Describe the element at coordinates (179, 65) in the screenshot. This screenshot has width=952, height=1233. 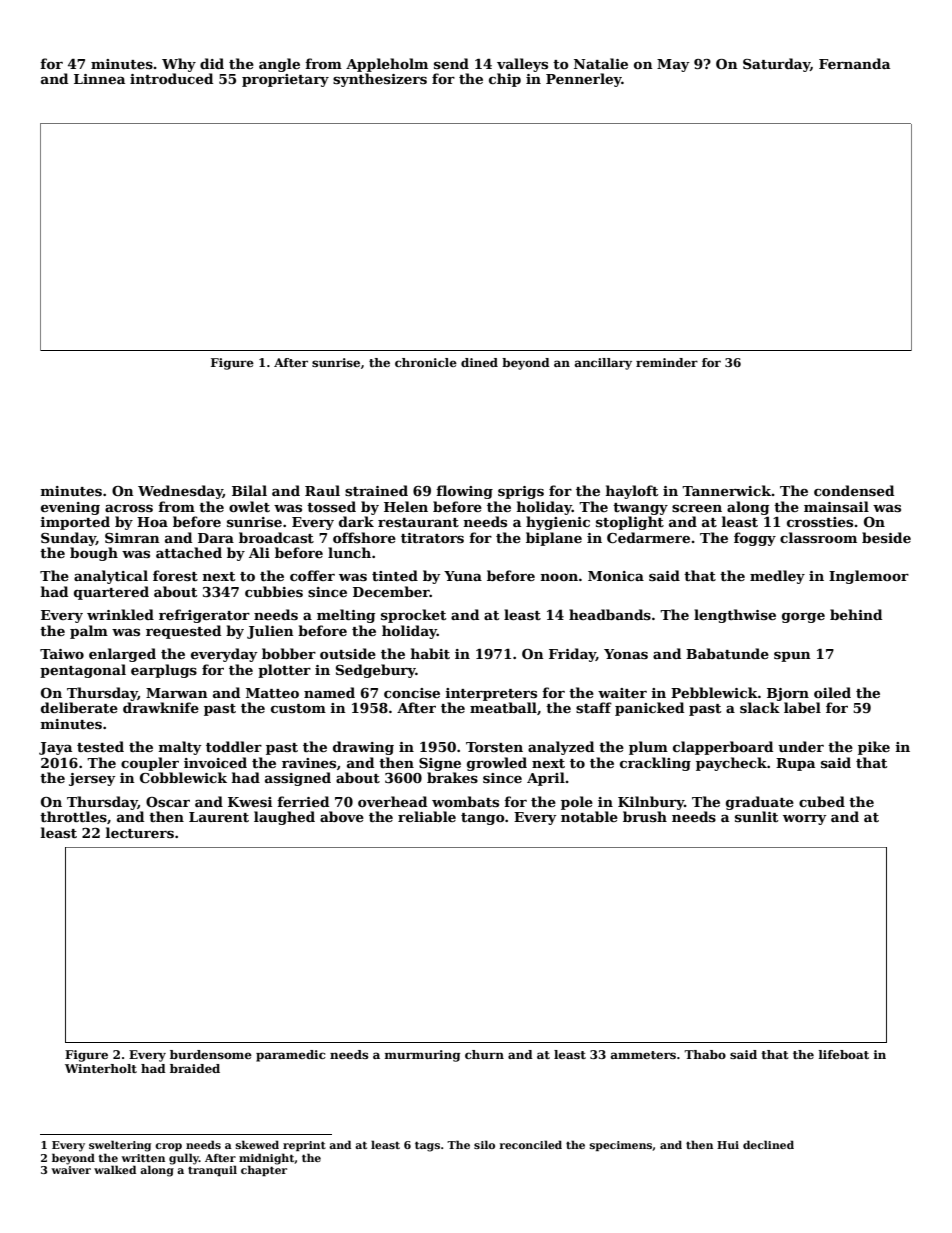
I see `Why` at that location.
